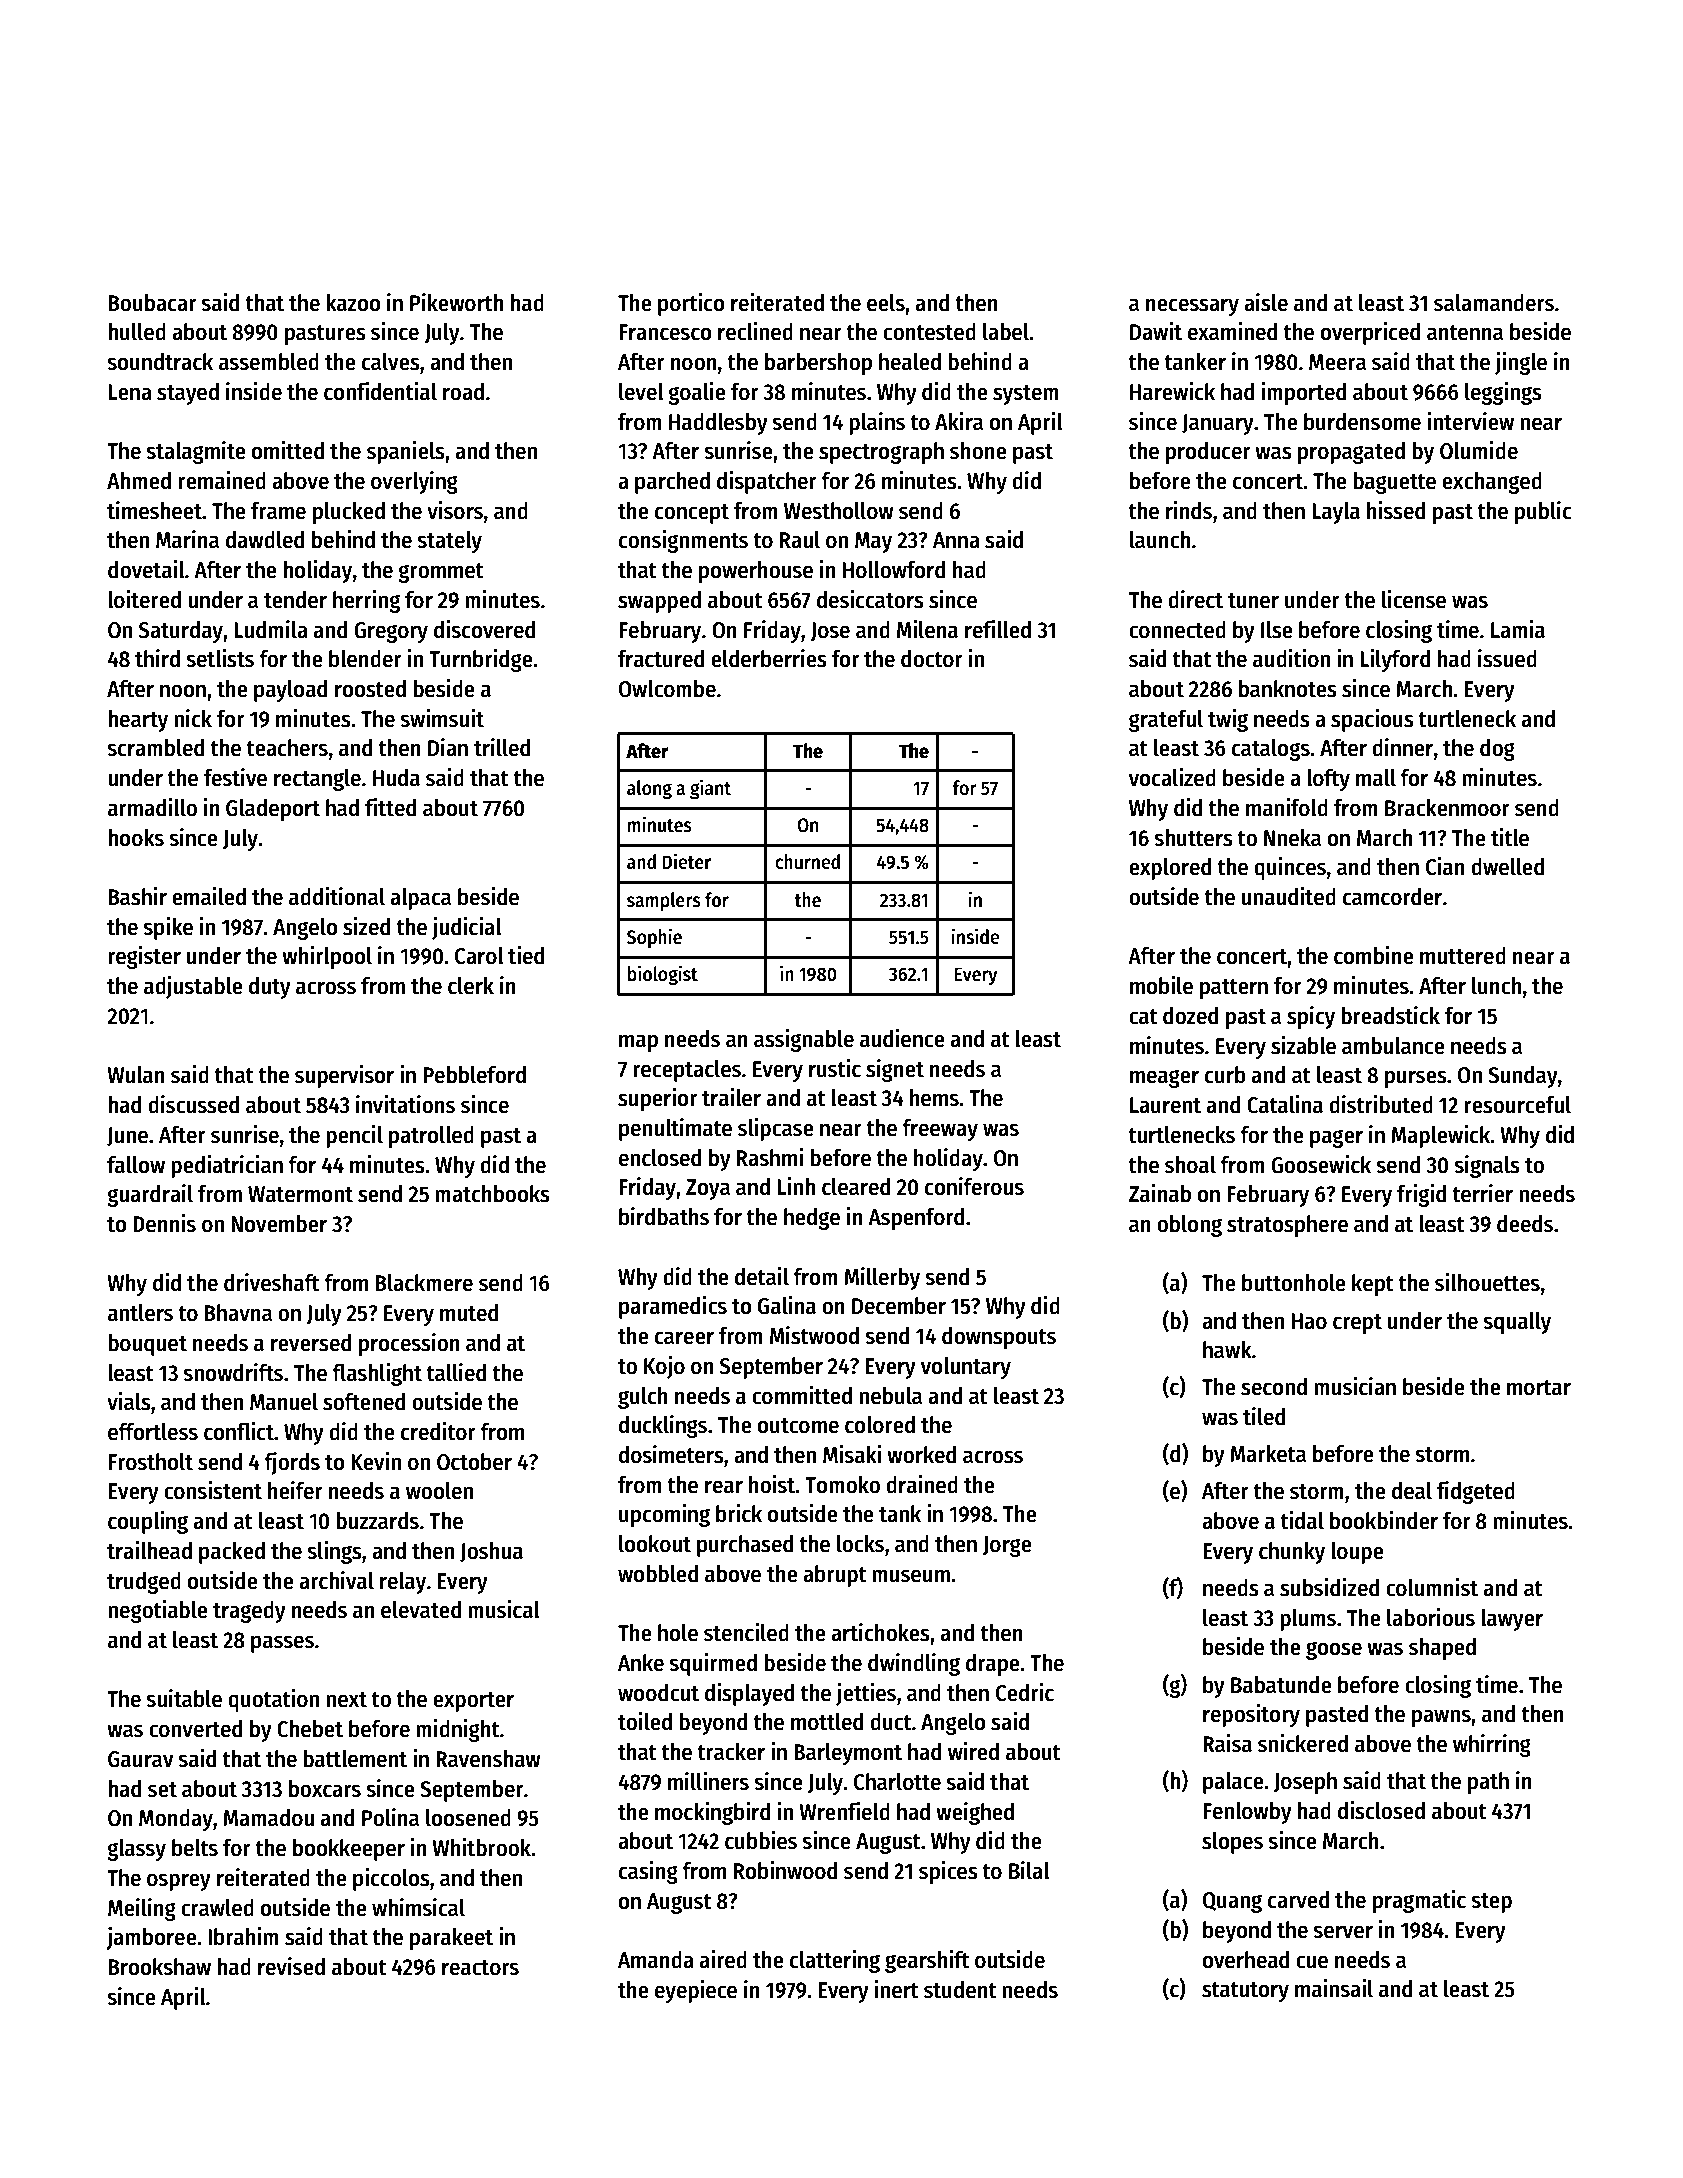 Image resolution: width=1683 pixels, height=2178 pixels. Describe the element at coordinates (136, 1850) in the document. I see `glassy` at that location.
